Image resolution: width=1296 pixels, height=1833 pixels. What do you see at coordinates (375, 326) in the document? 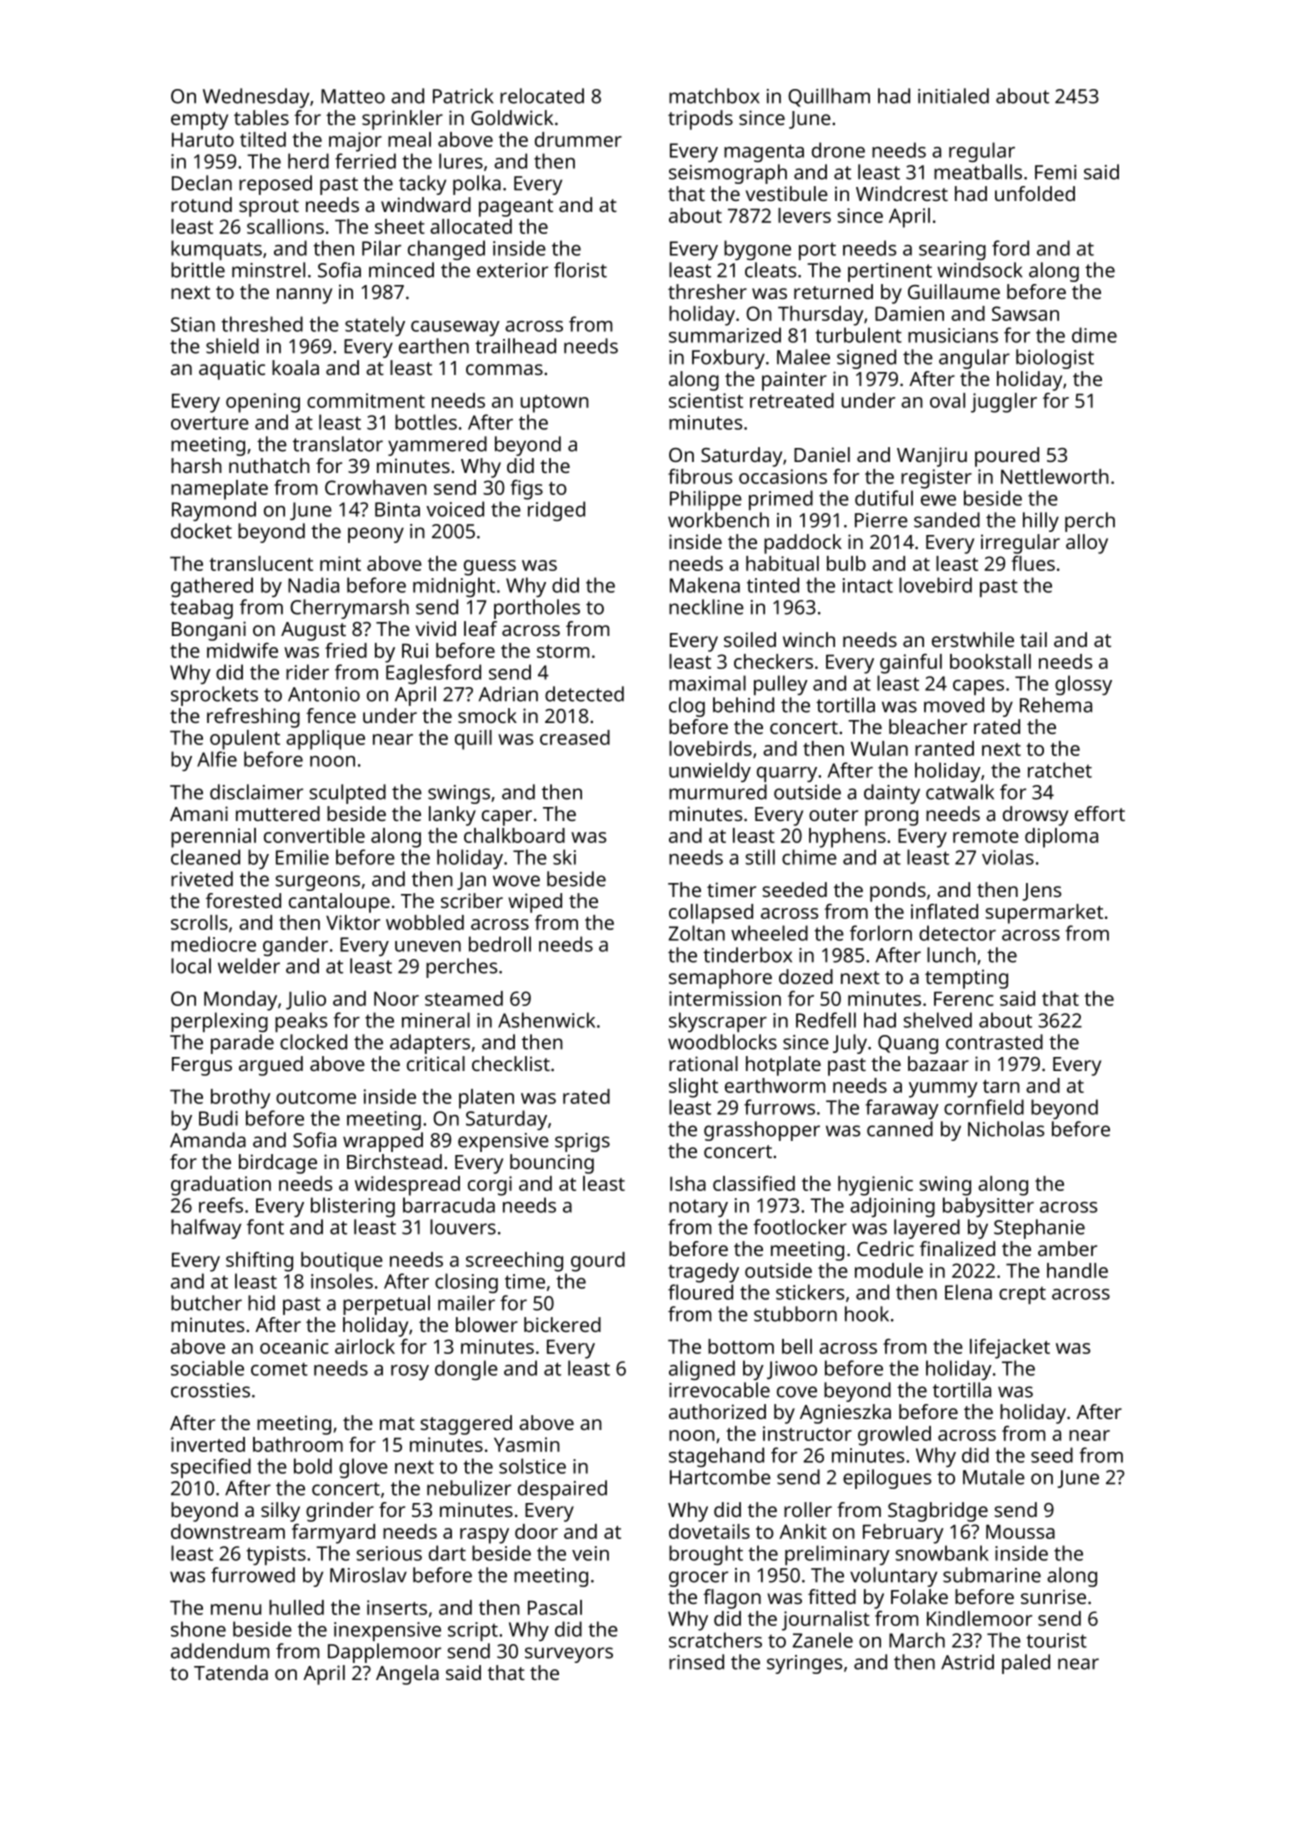
I see `stately` at bounding box center [375, 326].
